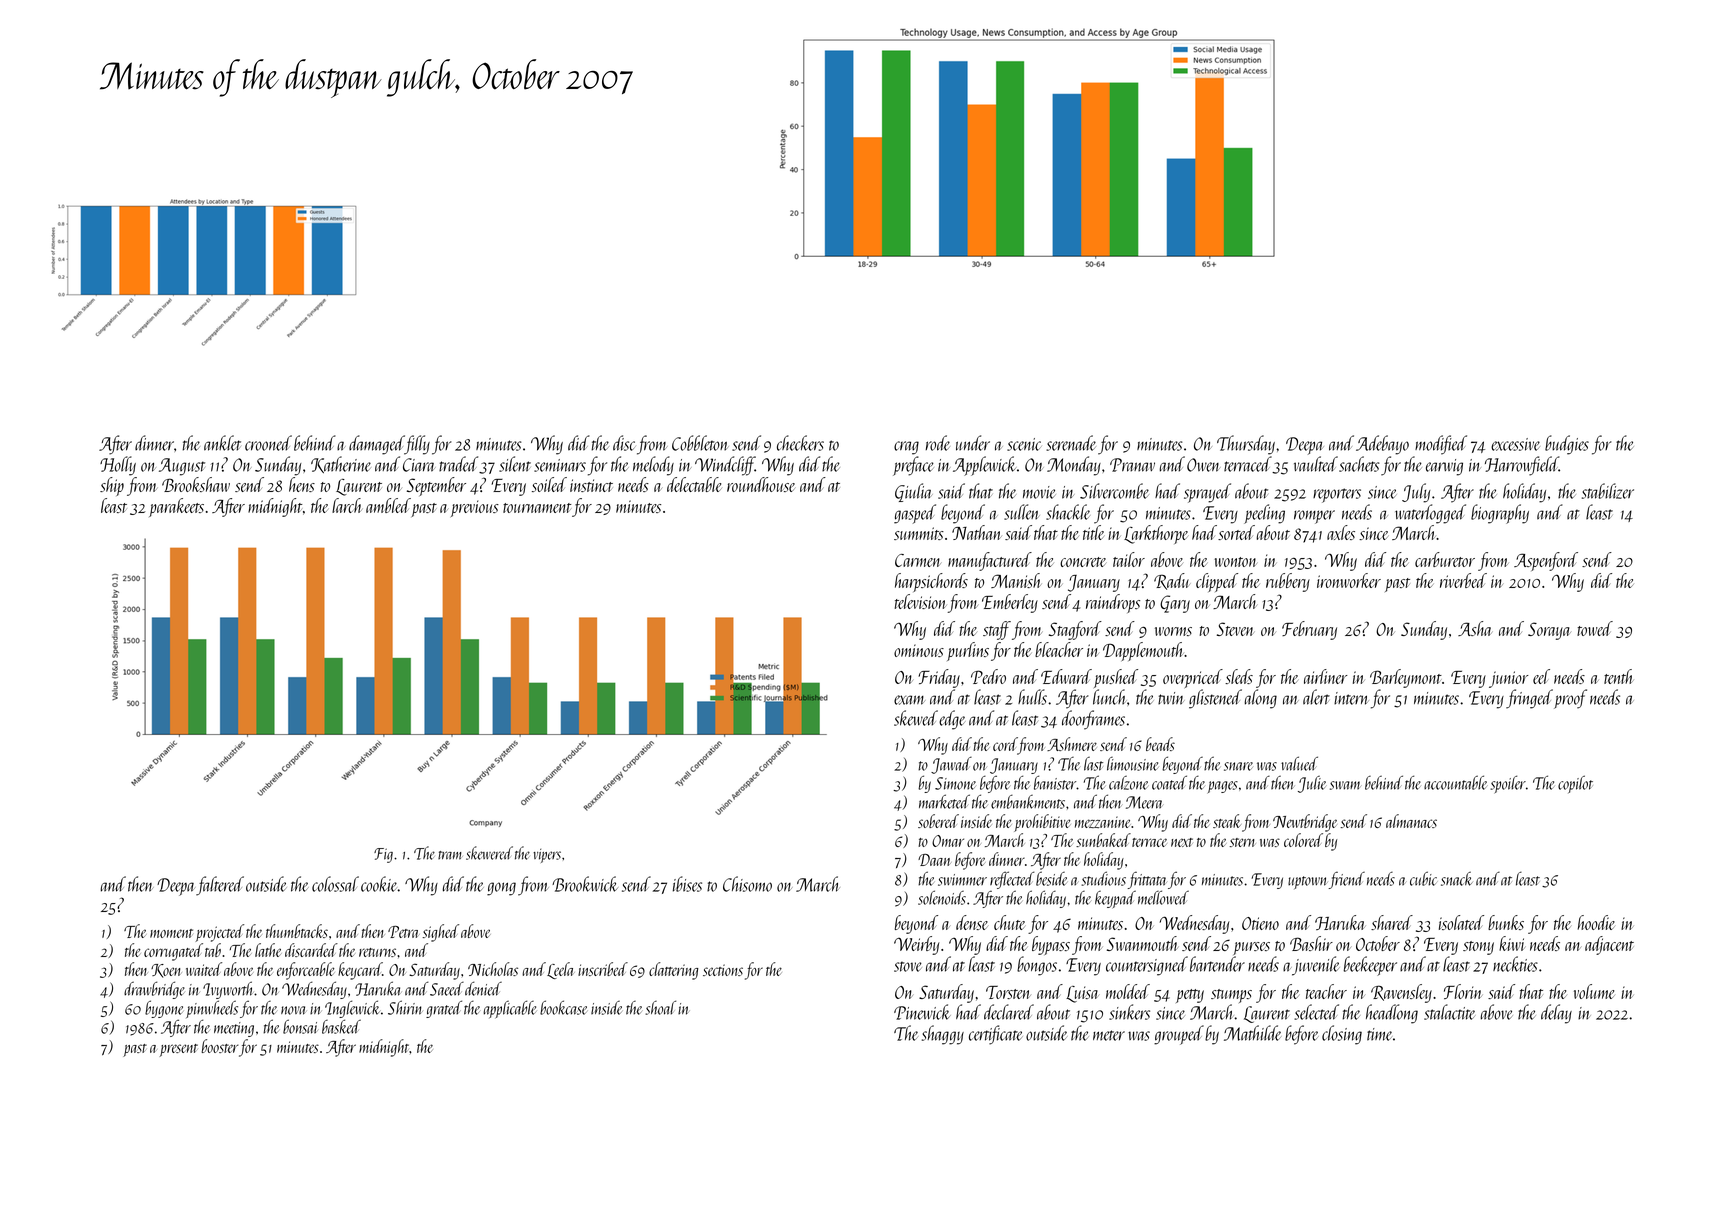 This page has width=1734, height=1226. Describe the element at coordinates (1445, 559) in the page. I see `carburetor` at that location.
